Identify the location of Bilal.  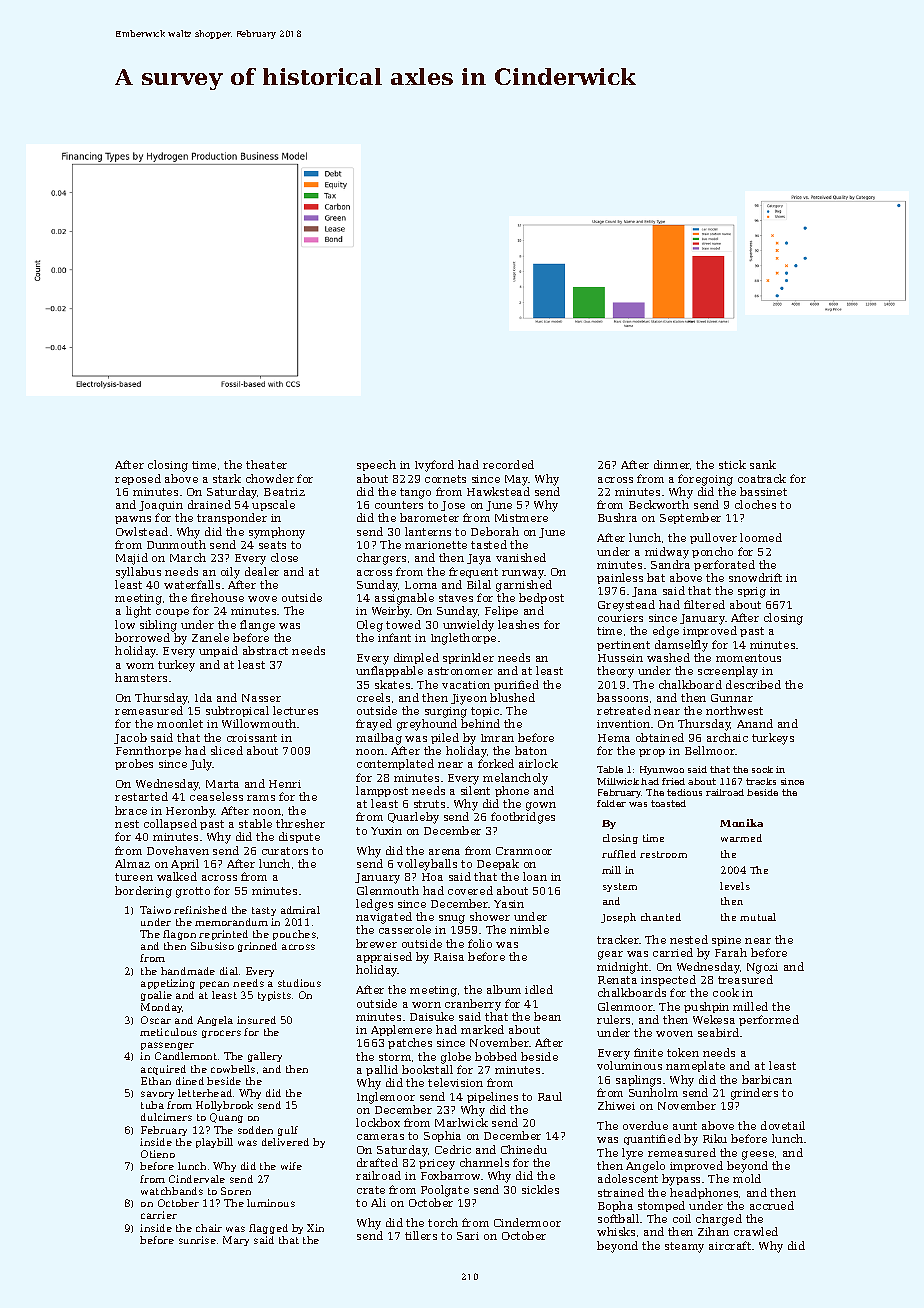
(479, 584).
